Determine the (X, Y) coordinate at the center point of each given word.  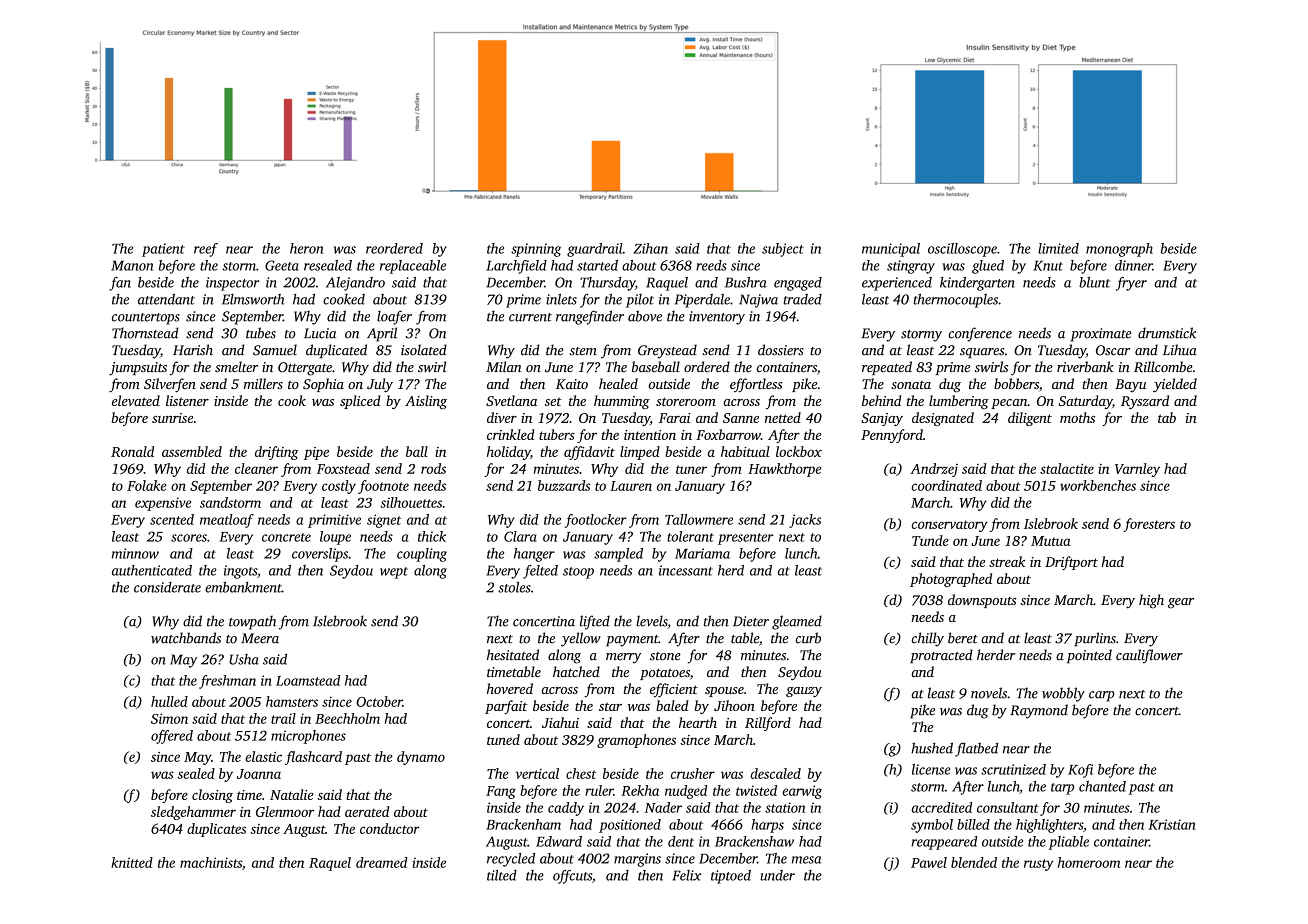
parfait (506, 707)
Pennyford (892, 436)
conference (980, 334)
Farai (675, 418)
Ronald (132, 451)
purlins (1095, 639)
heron (306, 248)
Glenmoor (285, 811)
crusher (693, 773)
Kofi (1080, 771)
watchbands (186, 638)
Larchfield (516, 267)
